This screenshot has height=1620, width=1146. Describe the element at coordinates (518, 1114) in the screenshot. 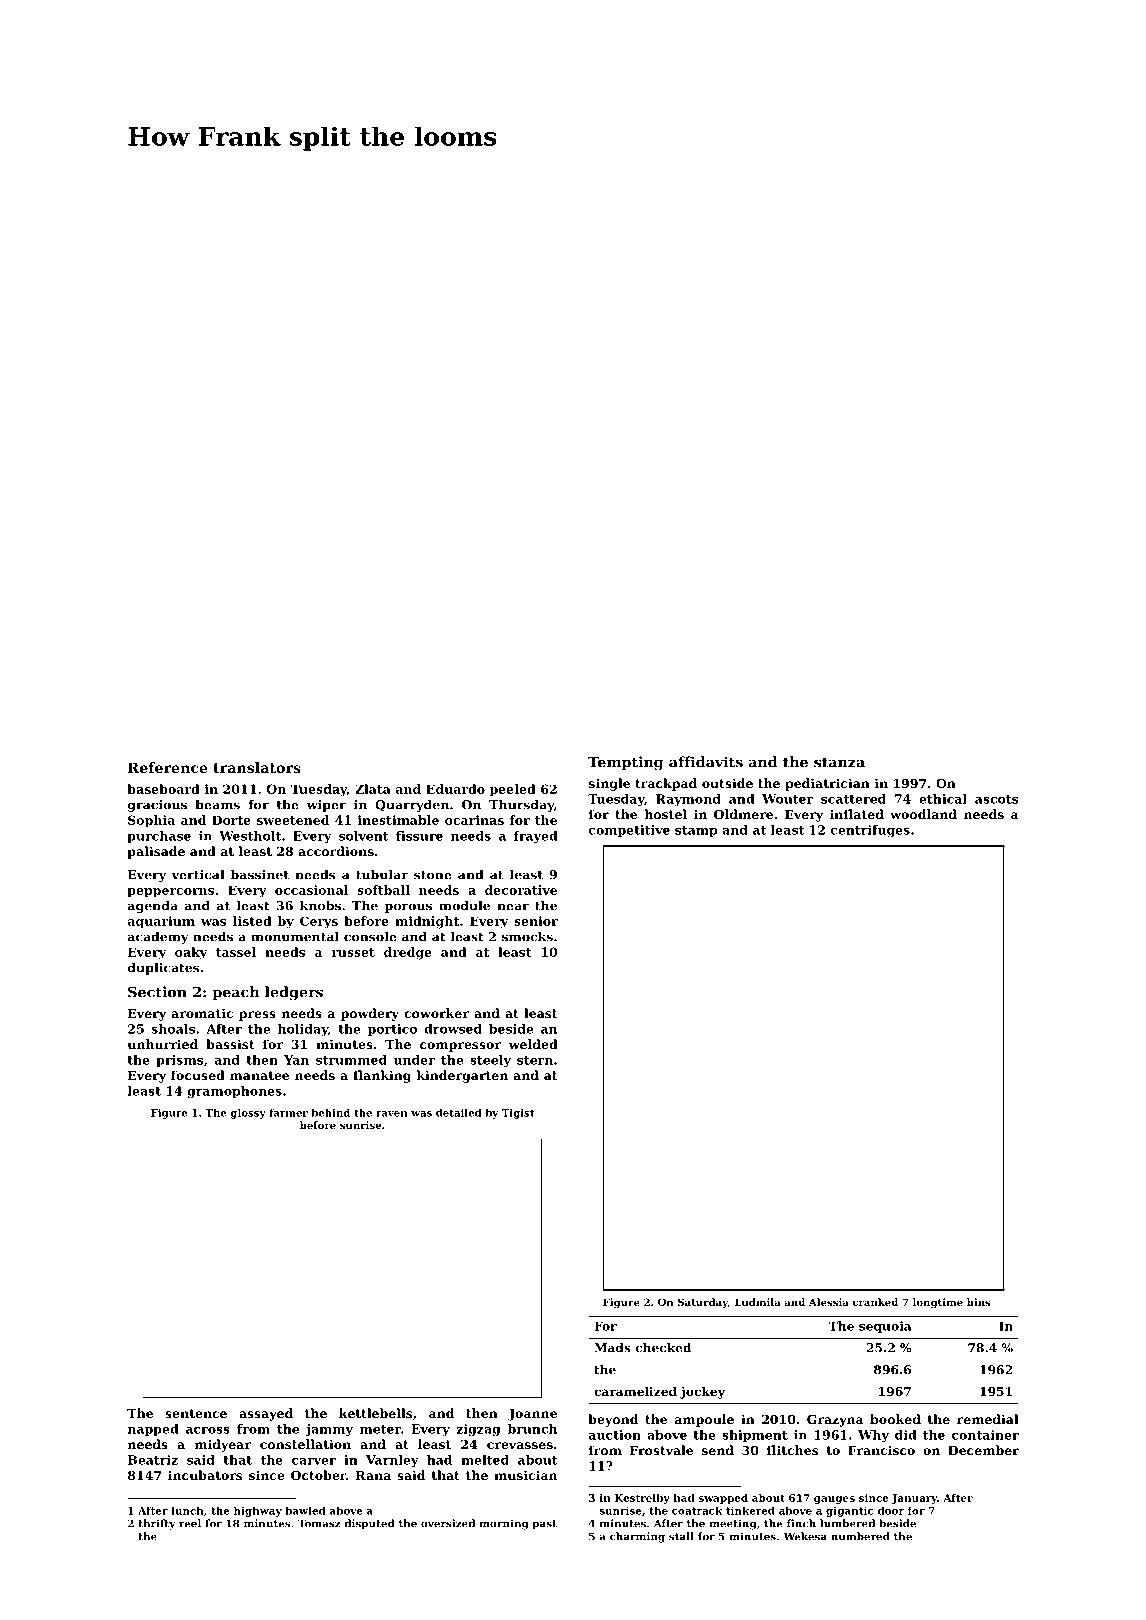

I see `Tigist` at that location.
